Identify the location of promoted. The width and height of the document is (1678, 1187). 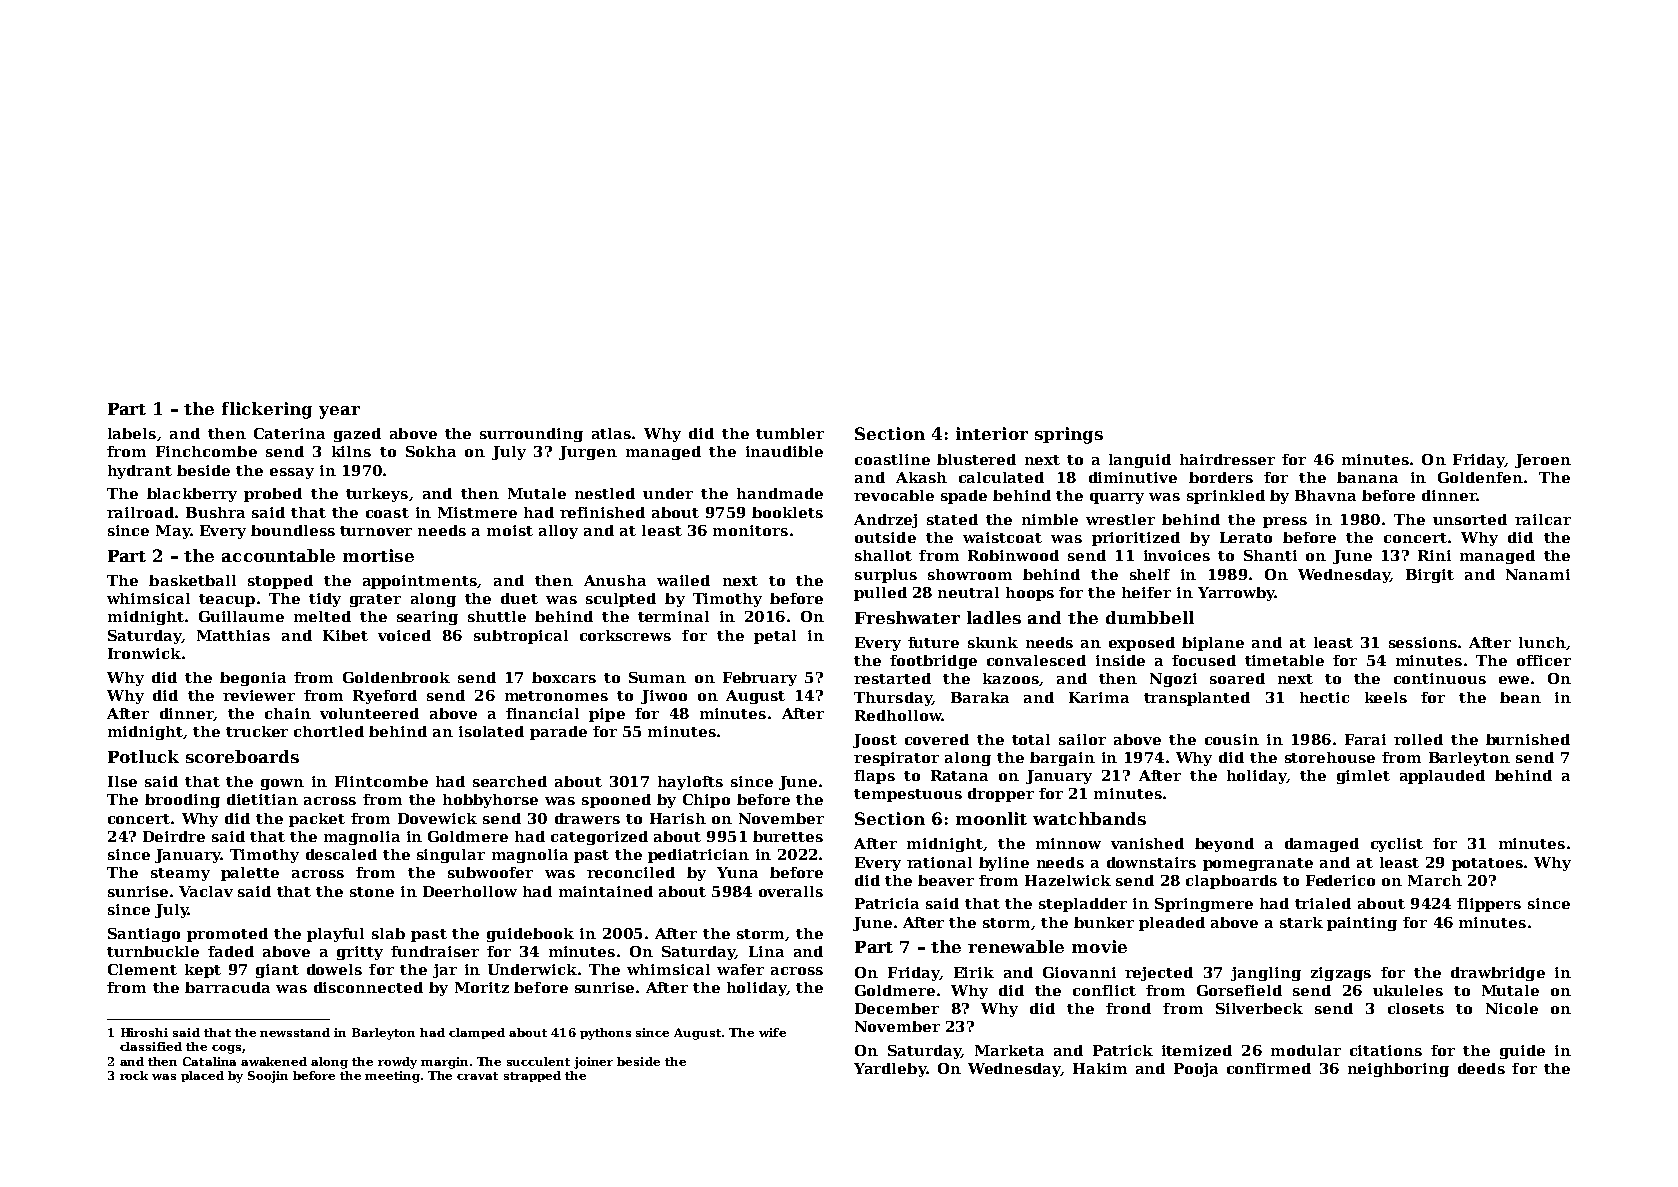
(227, 935).
